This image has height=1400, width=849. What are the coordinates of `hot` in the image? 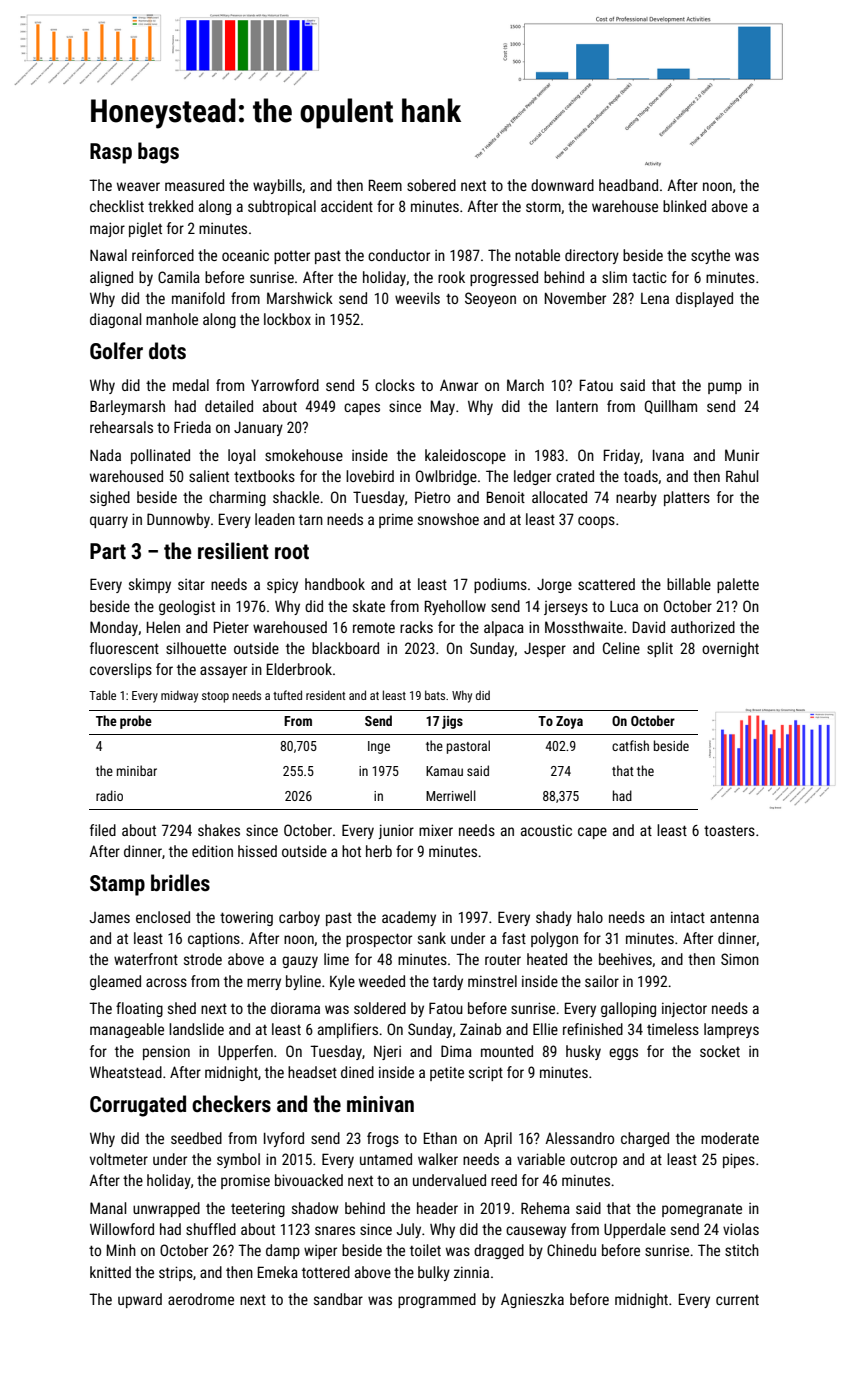 It's located at (351, 851).
